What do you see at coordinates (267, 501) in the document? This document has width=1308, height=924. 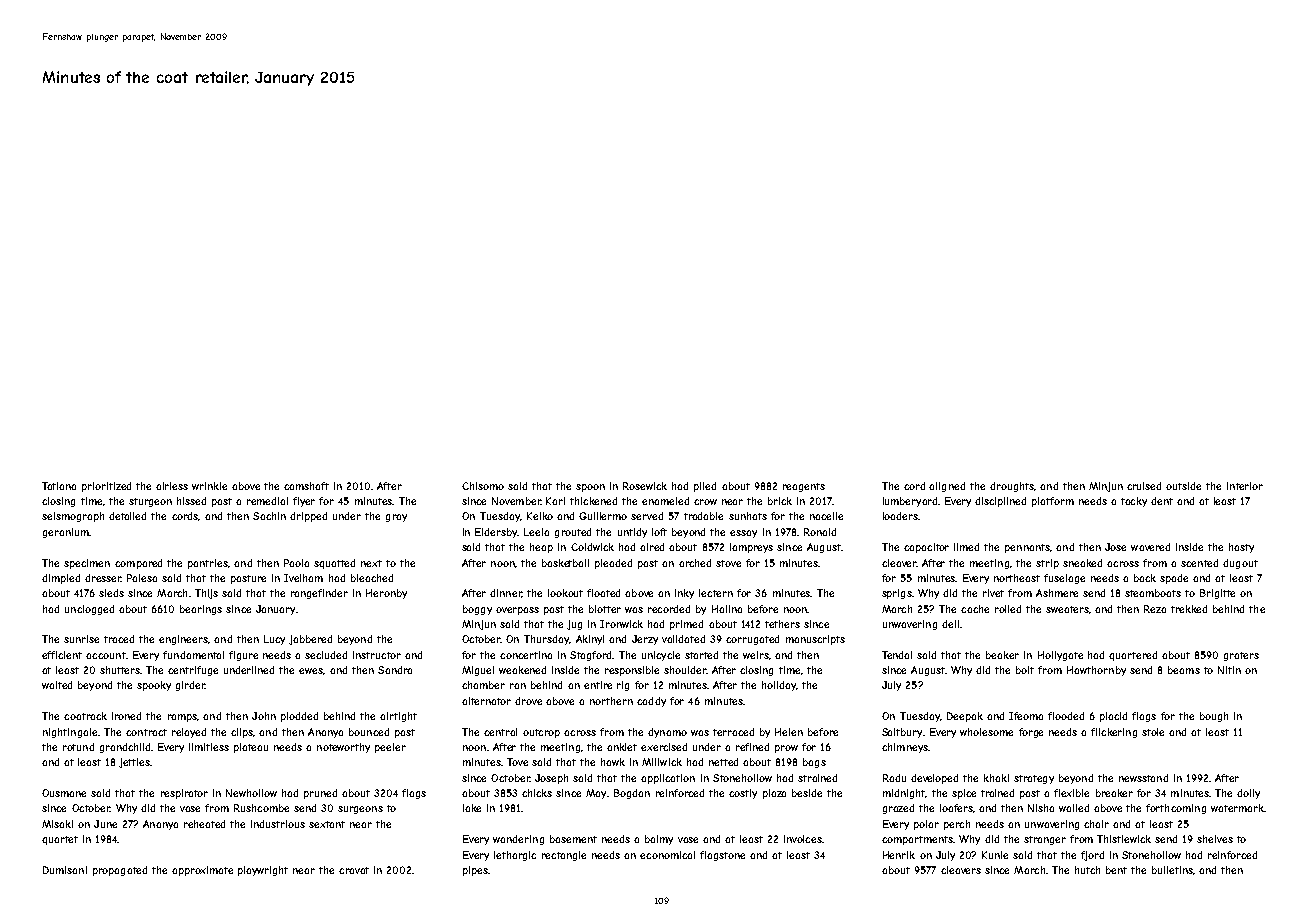 I see `remedial` at bounding box center [267, 501].
